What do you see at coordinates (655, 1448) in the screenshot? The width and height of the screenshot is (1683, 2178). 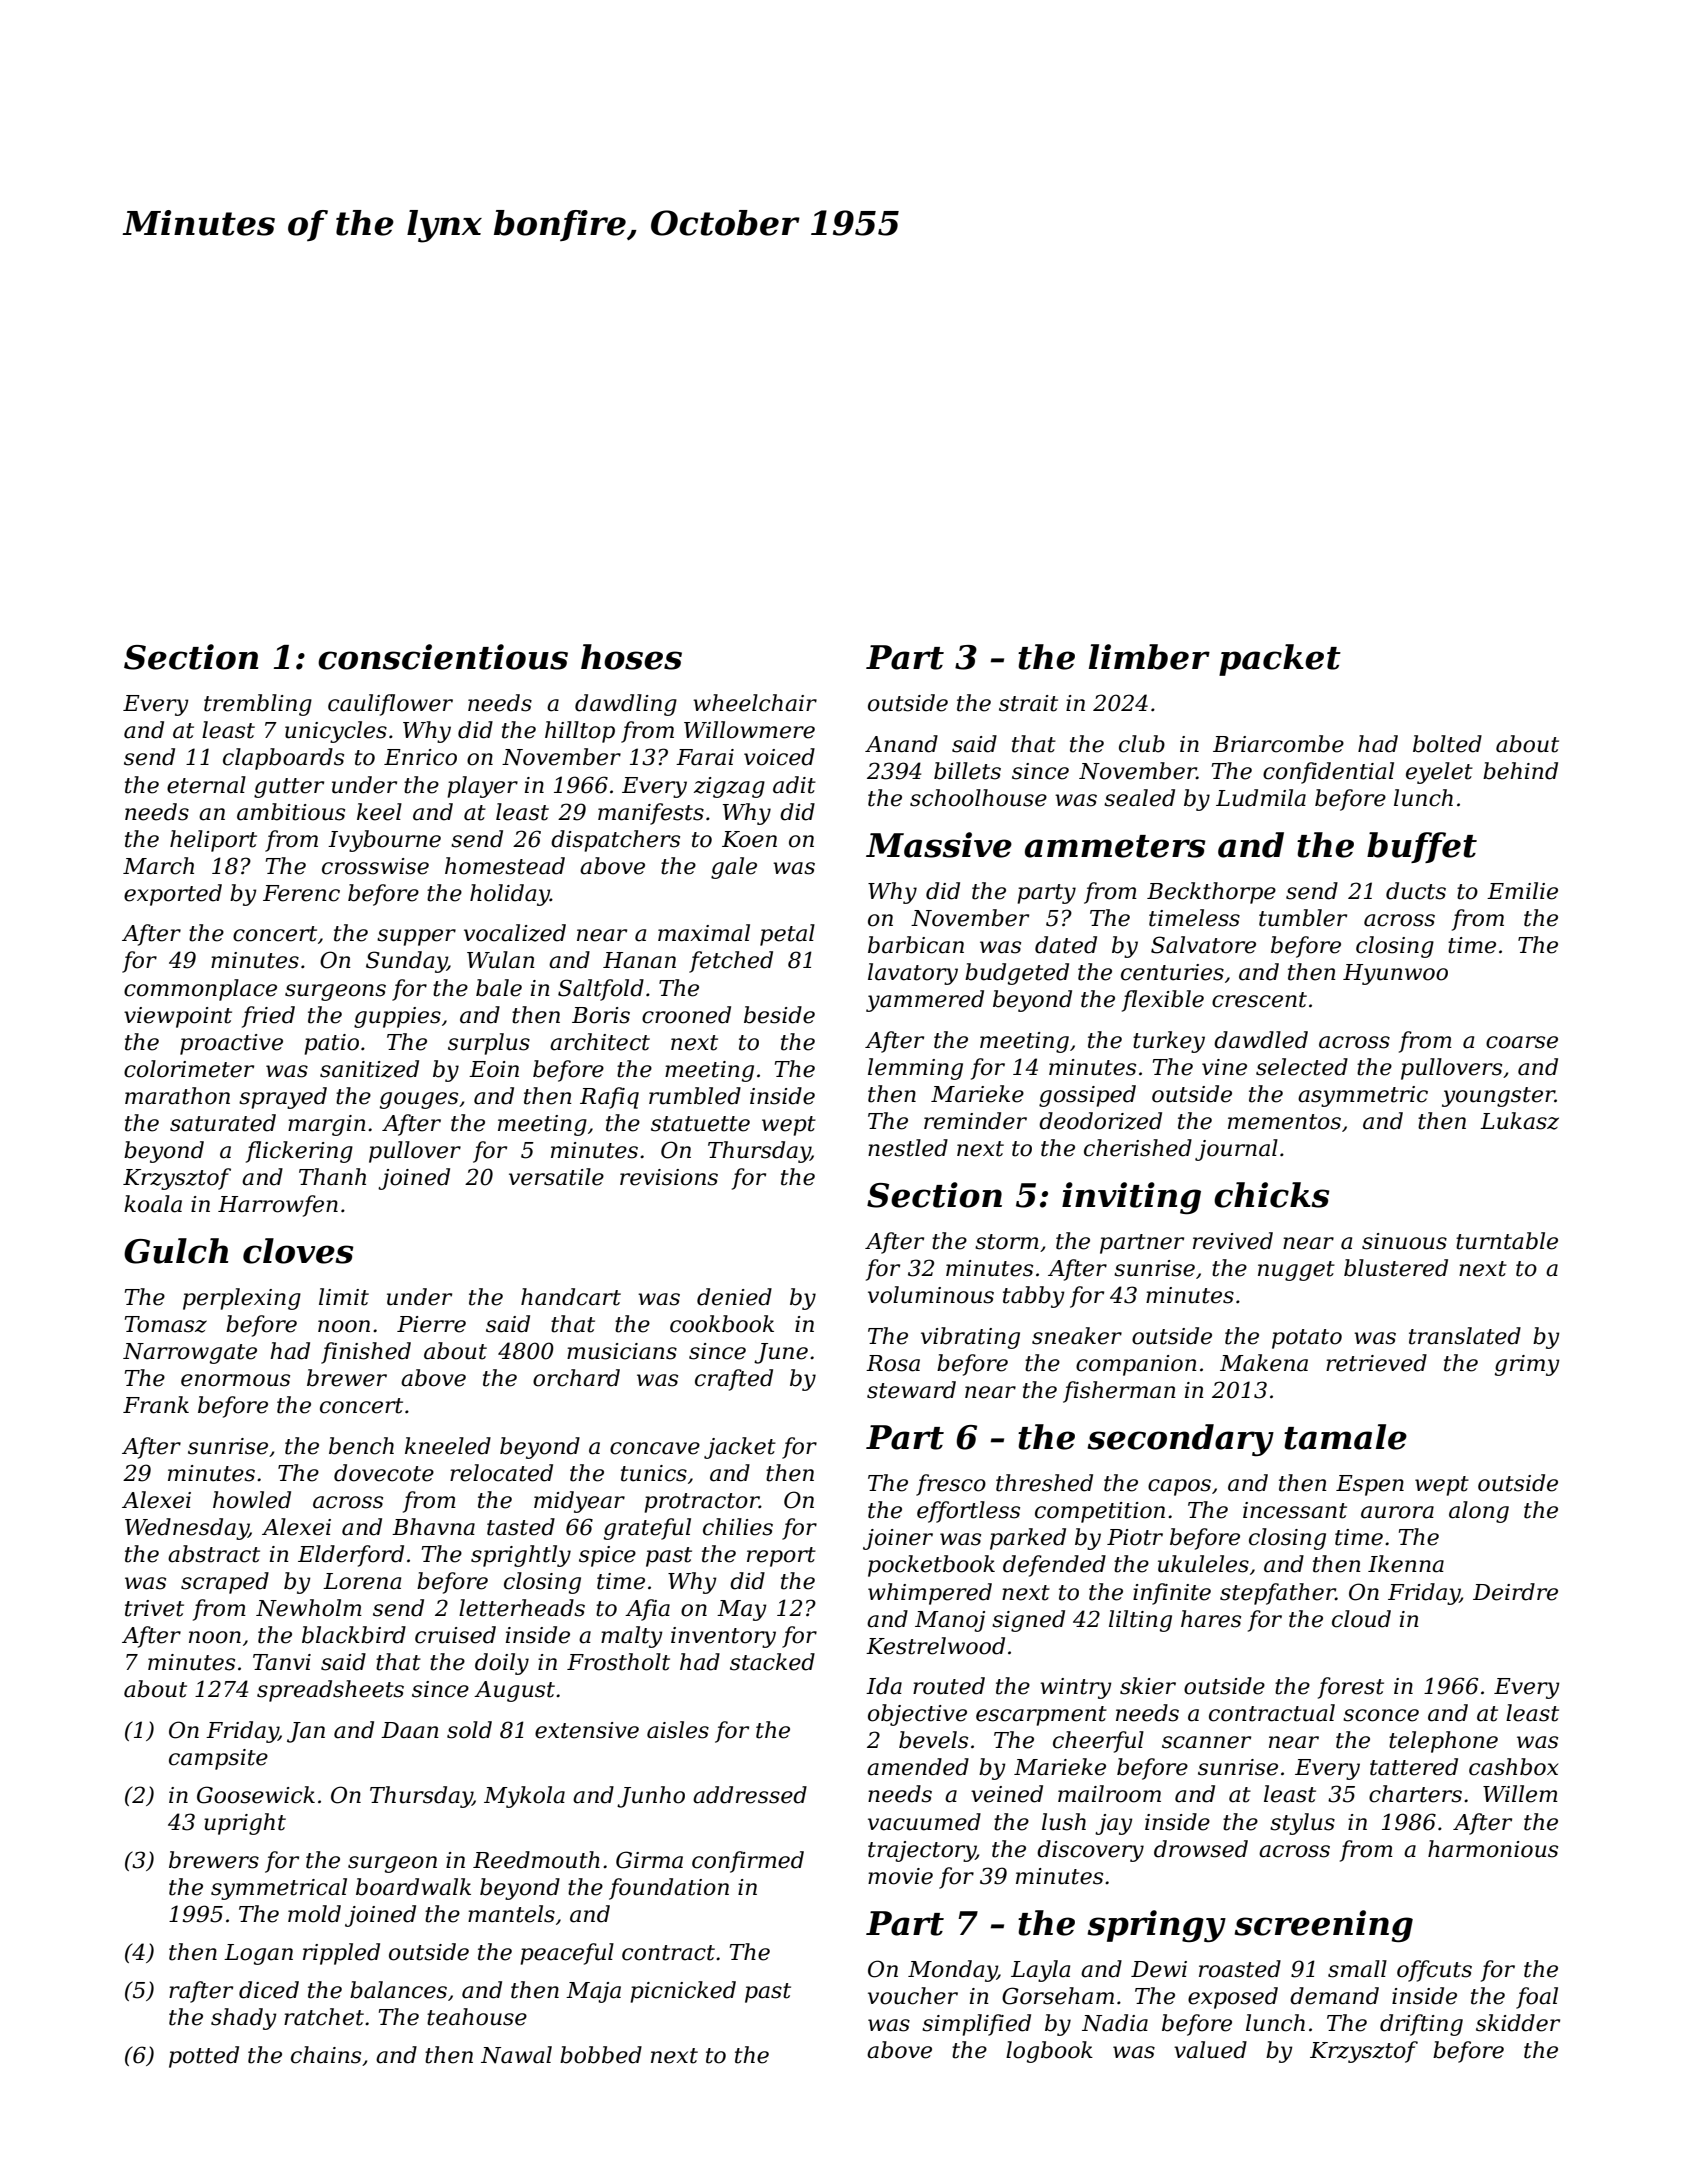 I see `concave` at bounding box center [655, 1448].
